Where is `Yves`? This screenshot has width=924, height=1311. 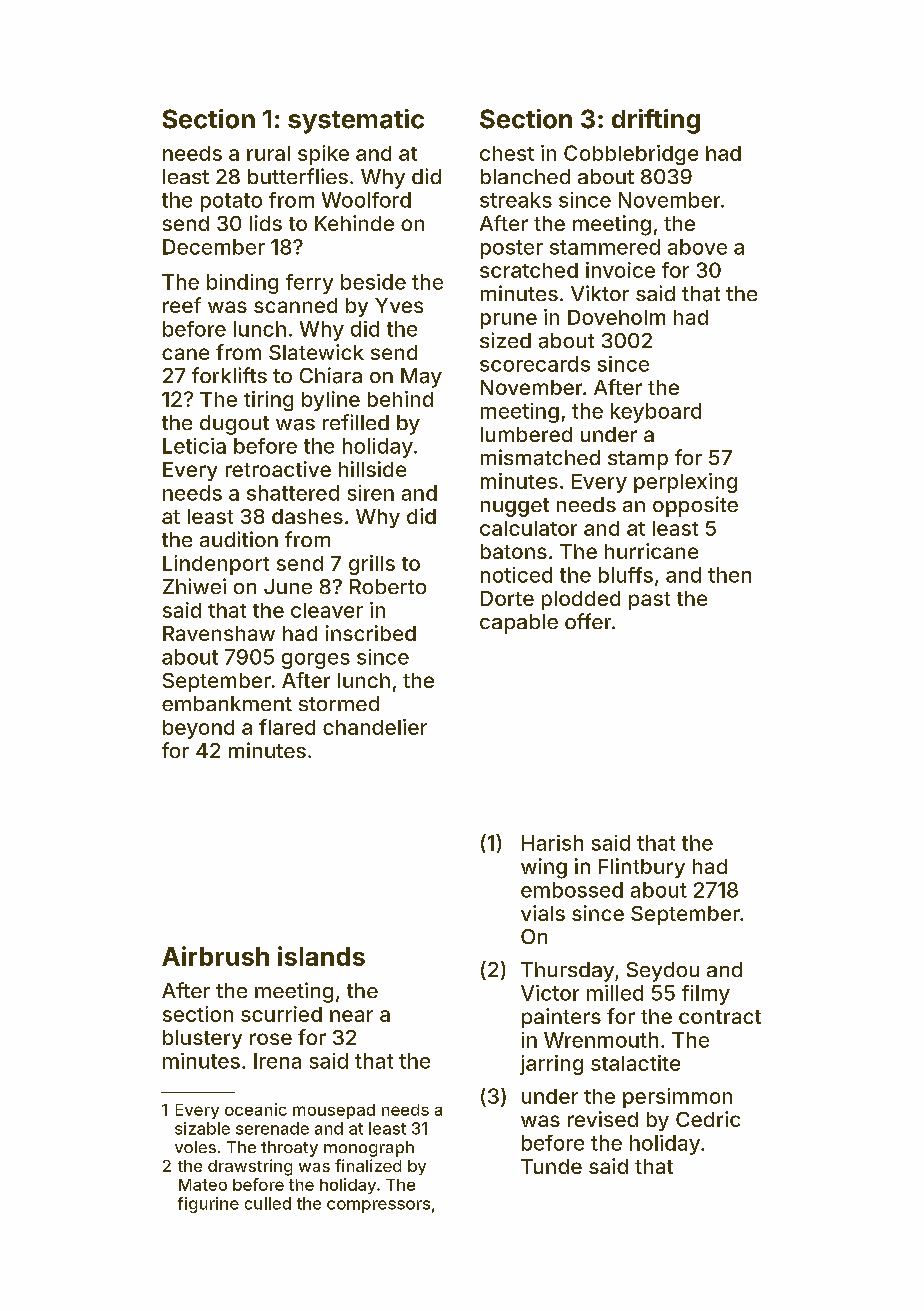 Yves is located at coordinates (399, 305).
